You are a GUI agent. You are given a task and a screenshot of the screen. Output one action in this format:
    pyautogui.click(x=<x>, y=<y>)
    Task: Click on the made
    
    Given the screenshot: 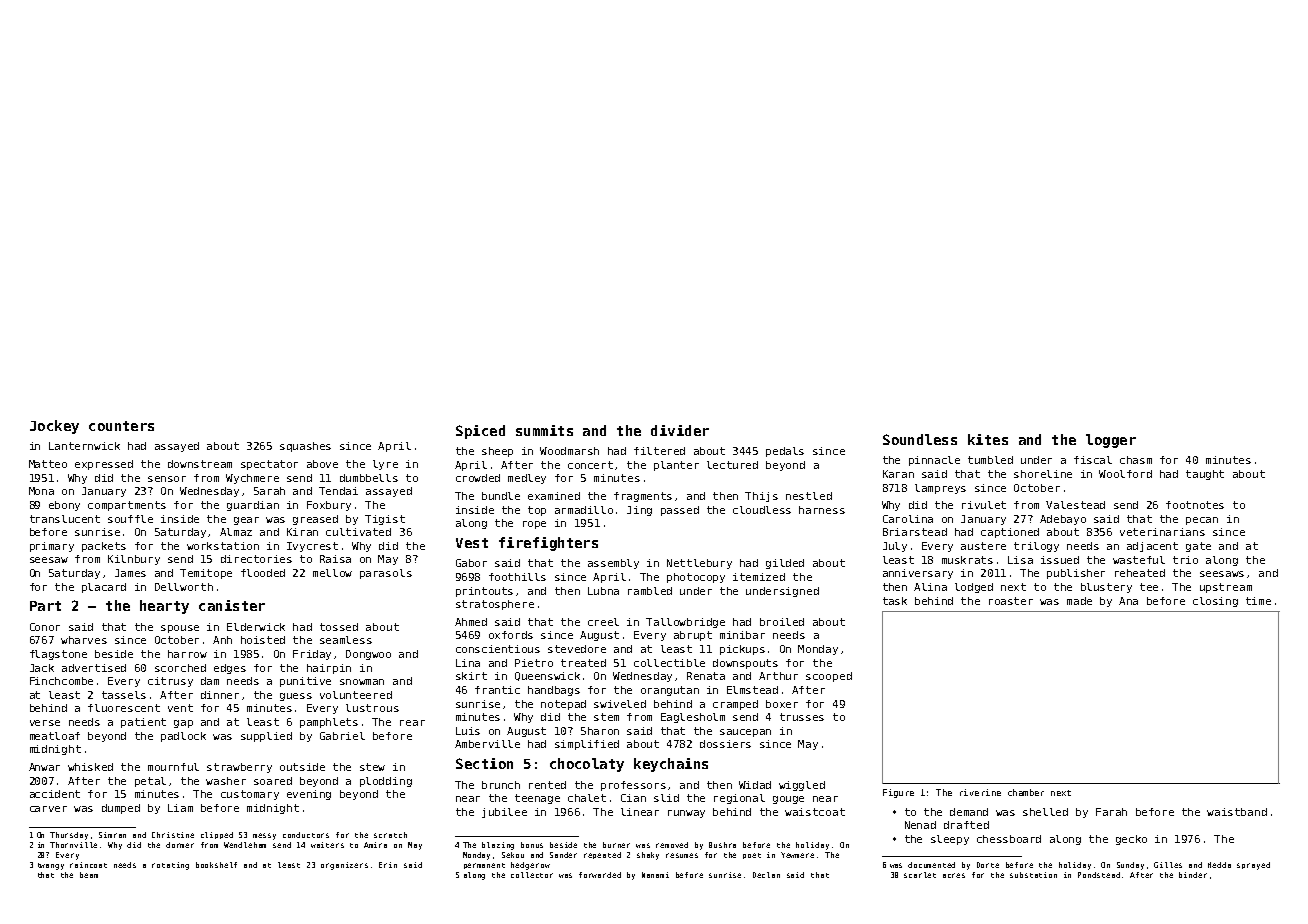 What is the action you would take?
    pyautogui.click(x=1079, y=601)
